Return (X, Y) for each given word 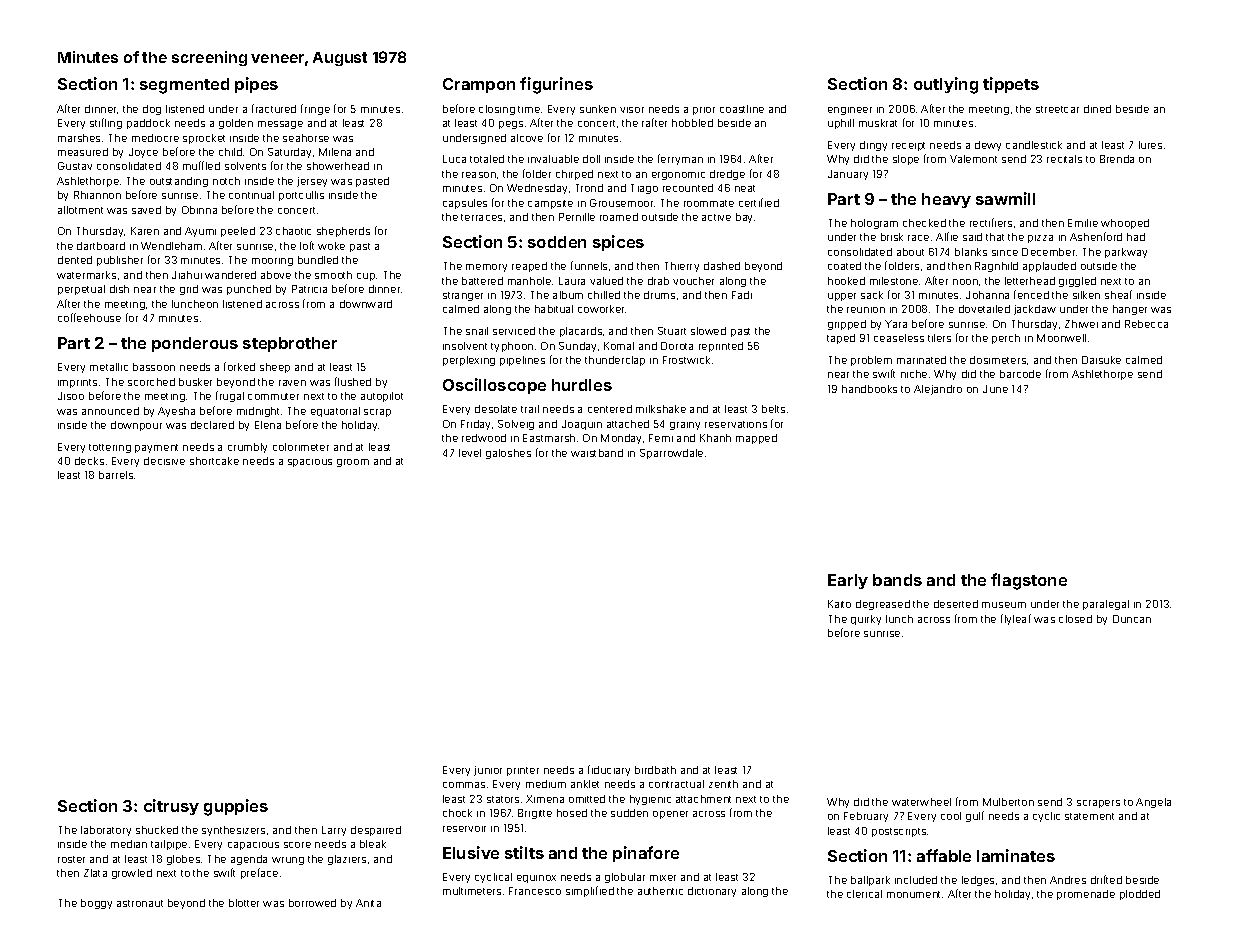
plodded (1140, 895)
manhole (529, 281)
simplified (590, 891)
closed (1075, 619)
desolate (496, 409)
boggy (96, 904)
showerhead (338, 166)
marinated (921, 360)
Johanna (987, 295)
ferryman (680, 159)
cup (366, 277)
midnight (258, 412)
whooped (1125, 224)
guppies (236, 807)
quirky (866, 620)
